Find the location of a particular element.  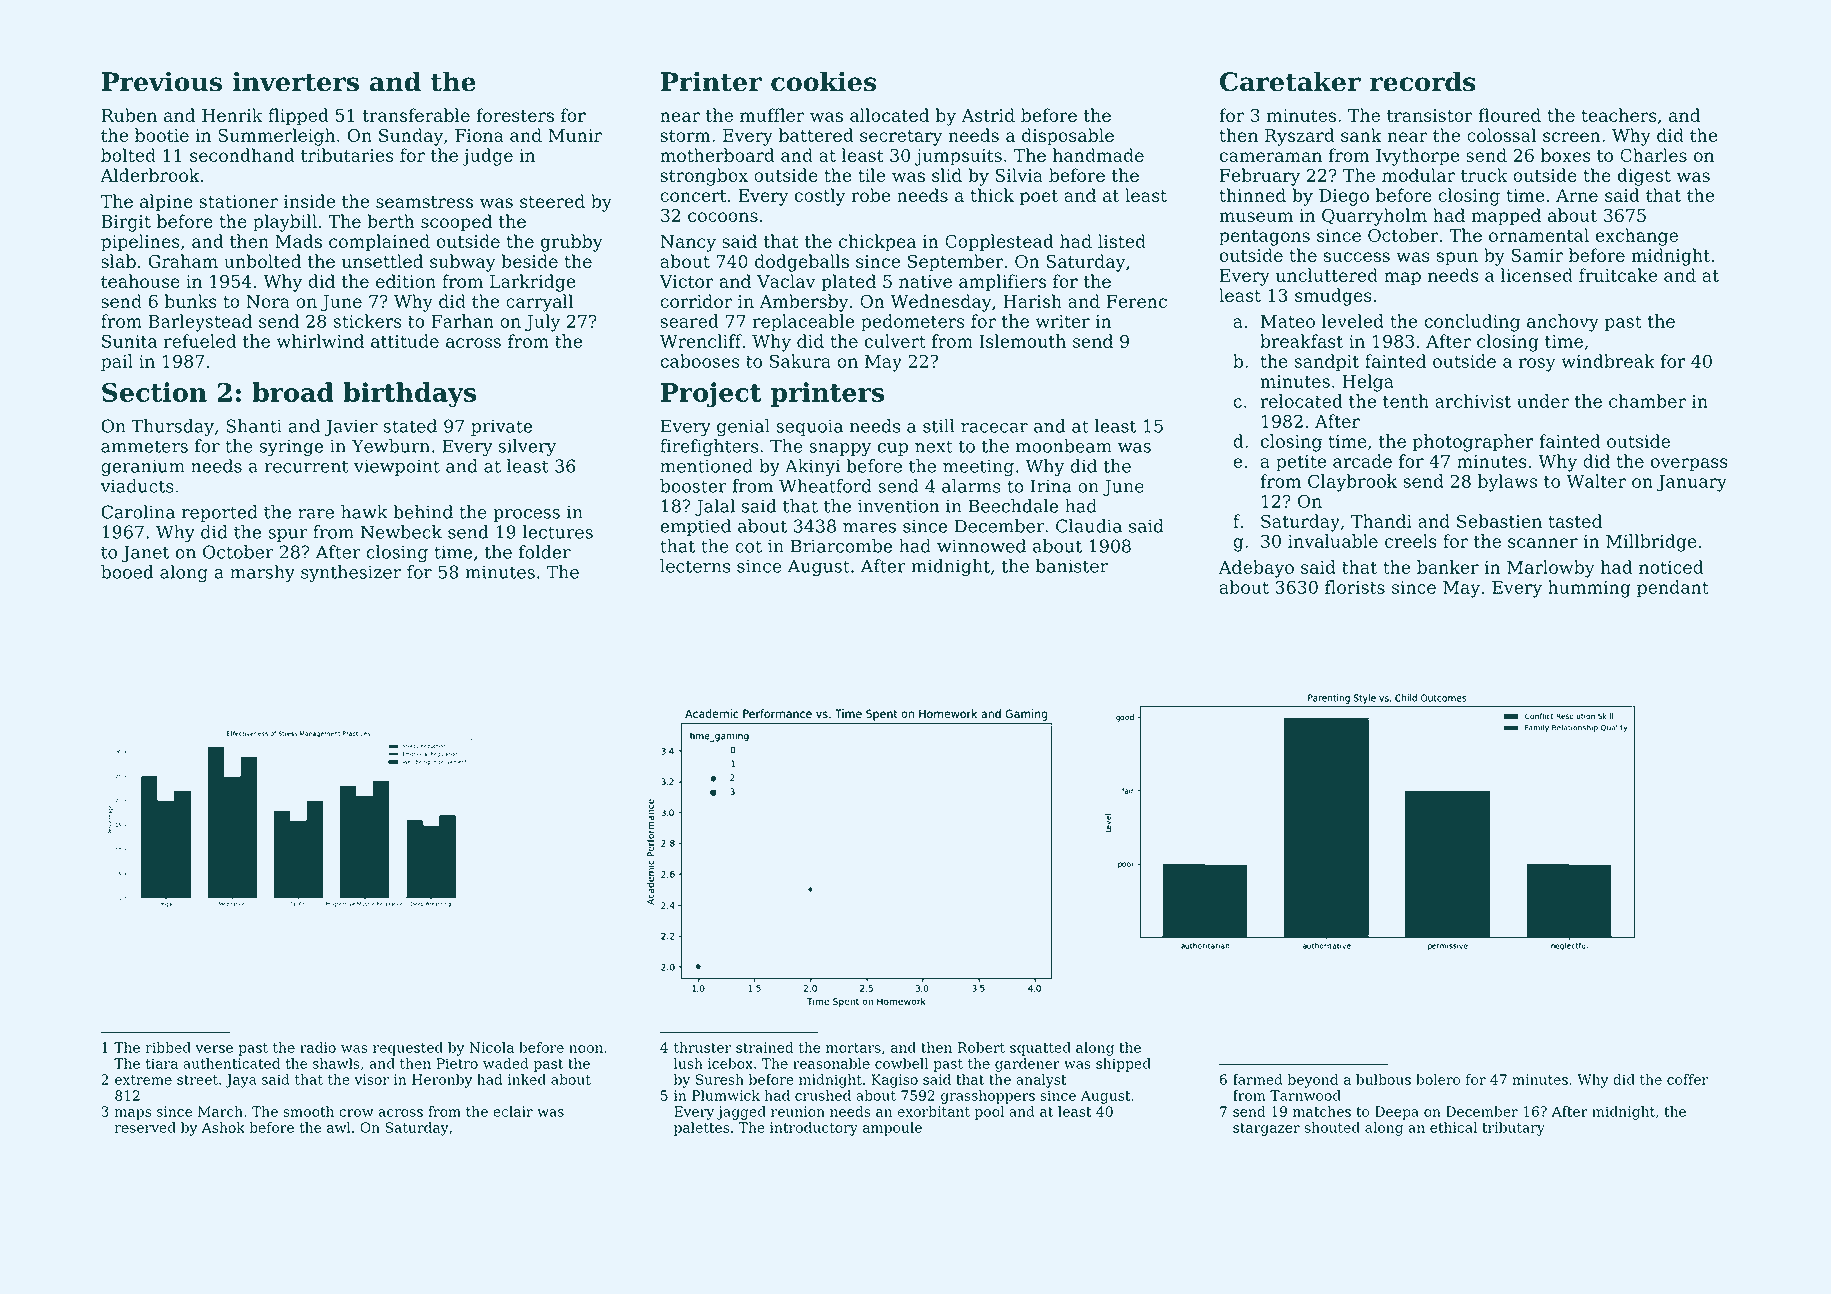

booed is located at coordinates (127, 572).
